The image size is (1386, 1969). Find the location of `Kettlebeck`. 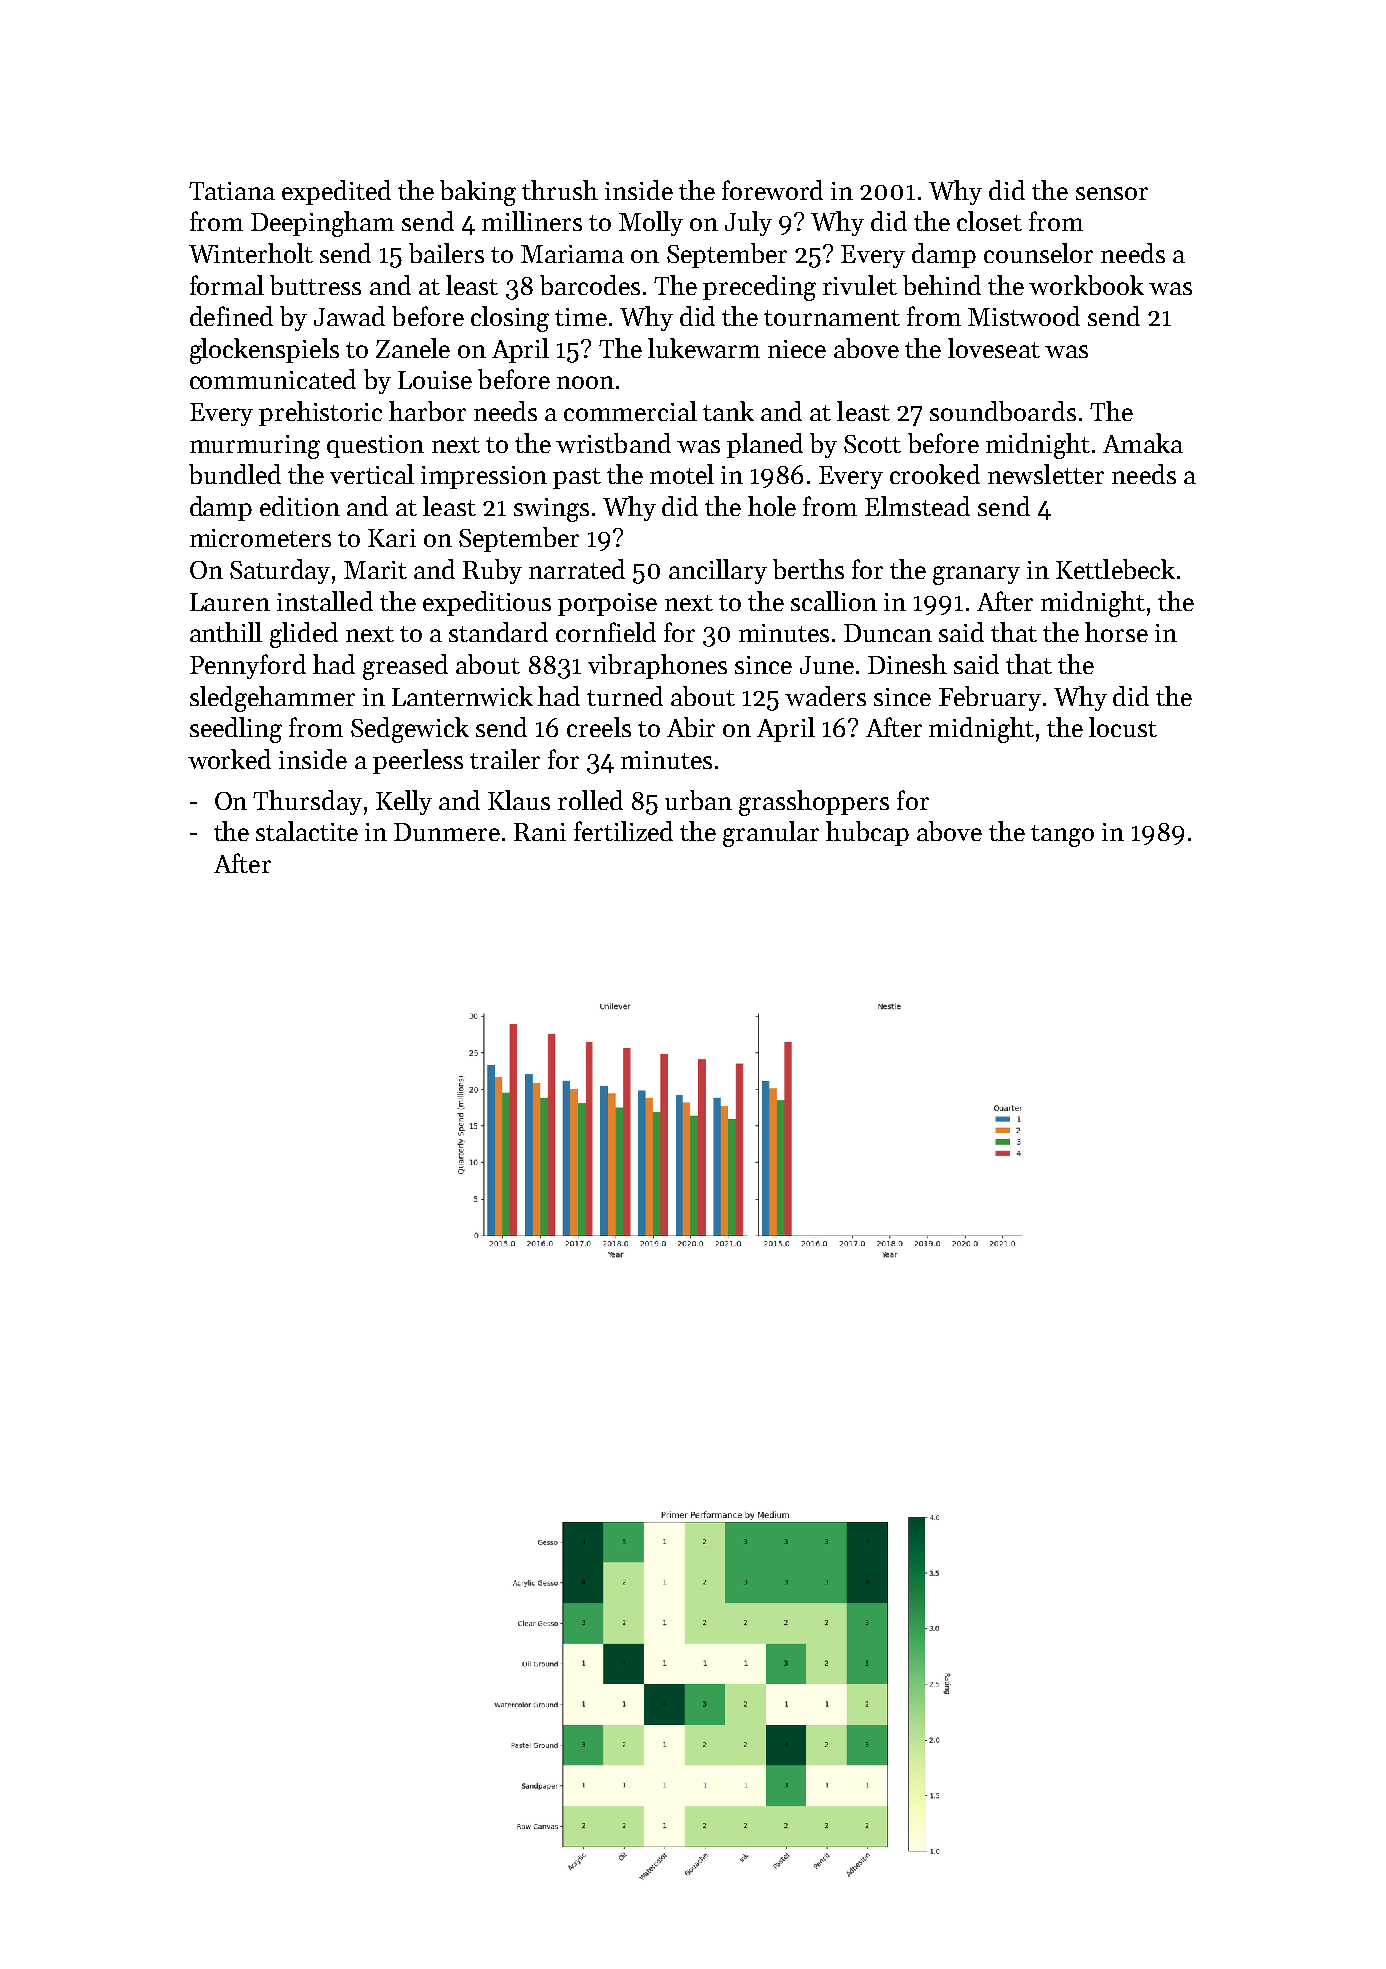

Kettlebeck is located at coordinates (1115, 569).
